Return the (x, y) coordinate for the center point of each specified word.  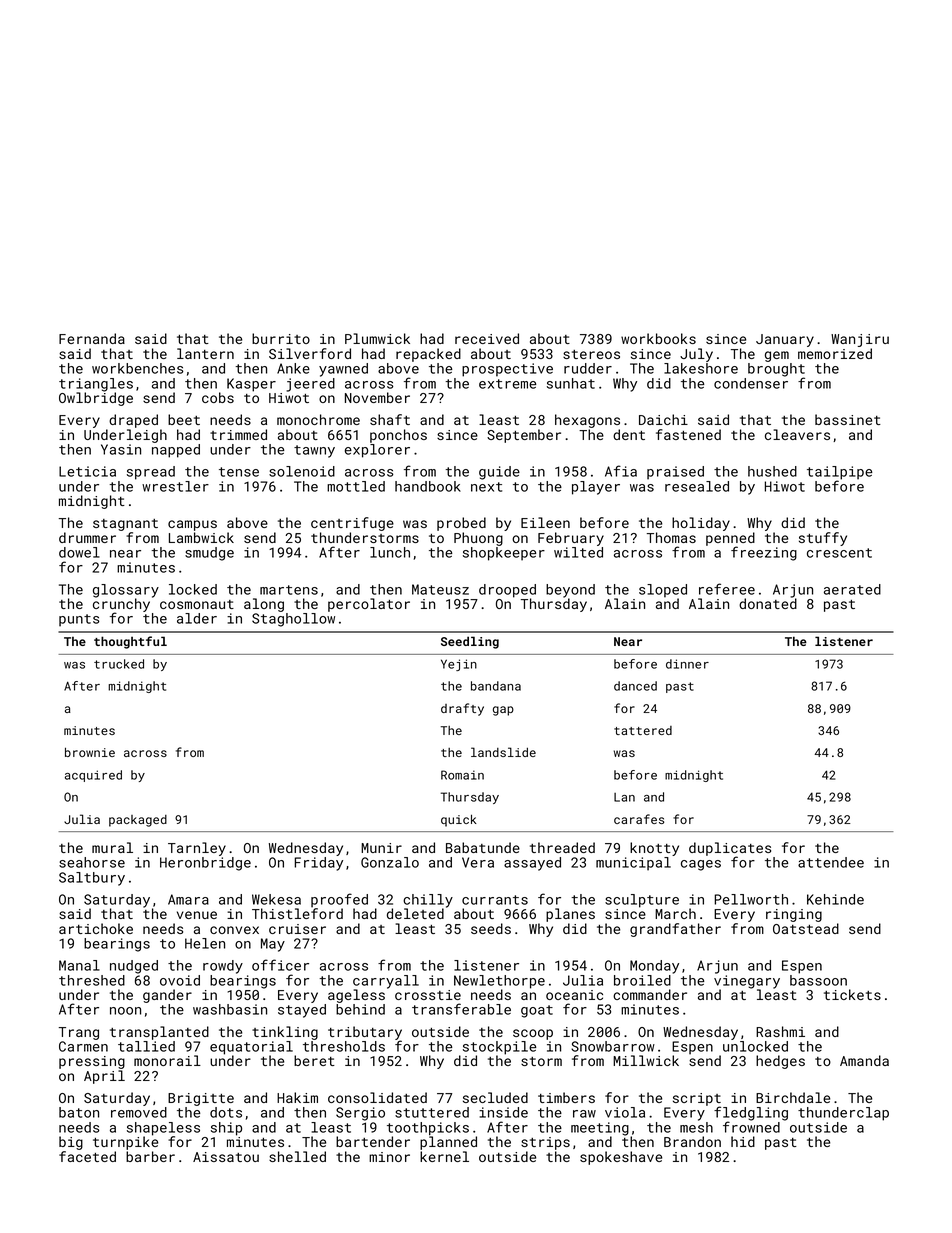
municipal (633, 864)
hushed (772, 471)
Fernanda (92, 338)
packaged (138, 821)
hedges (780, 1062)
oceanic (574, 995)
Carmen (83, 1046)
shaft (390, 419)
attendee (831, 862)
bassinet (848, 419)
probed (461, 524)
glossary (126, 591)
